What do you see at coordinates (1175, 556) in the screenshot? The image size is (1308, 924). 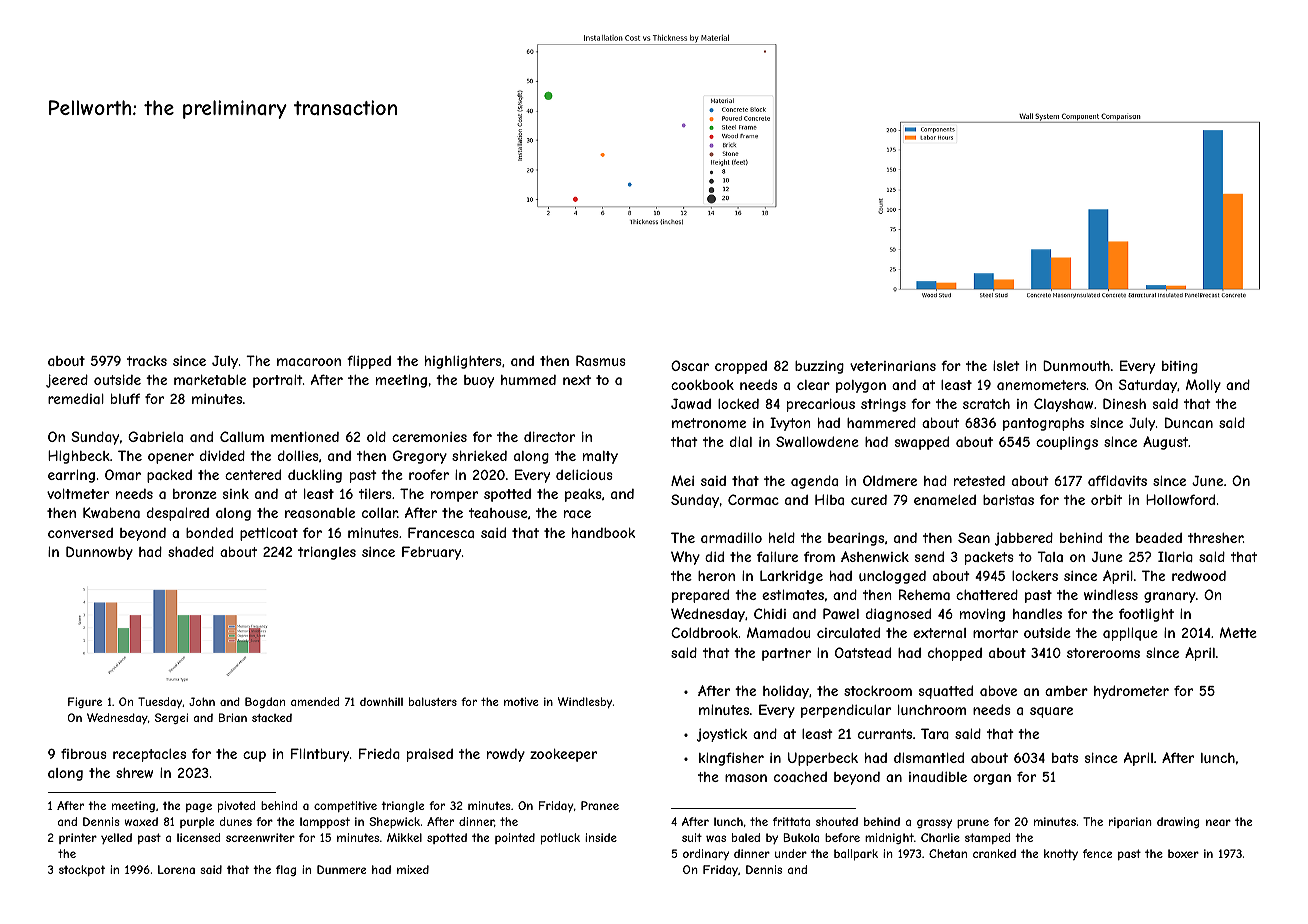 I see `Ilaria` at bounding box center [1175, 556].
